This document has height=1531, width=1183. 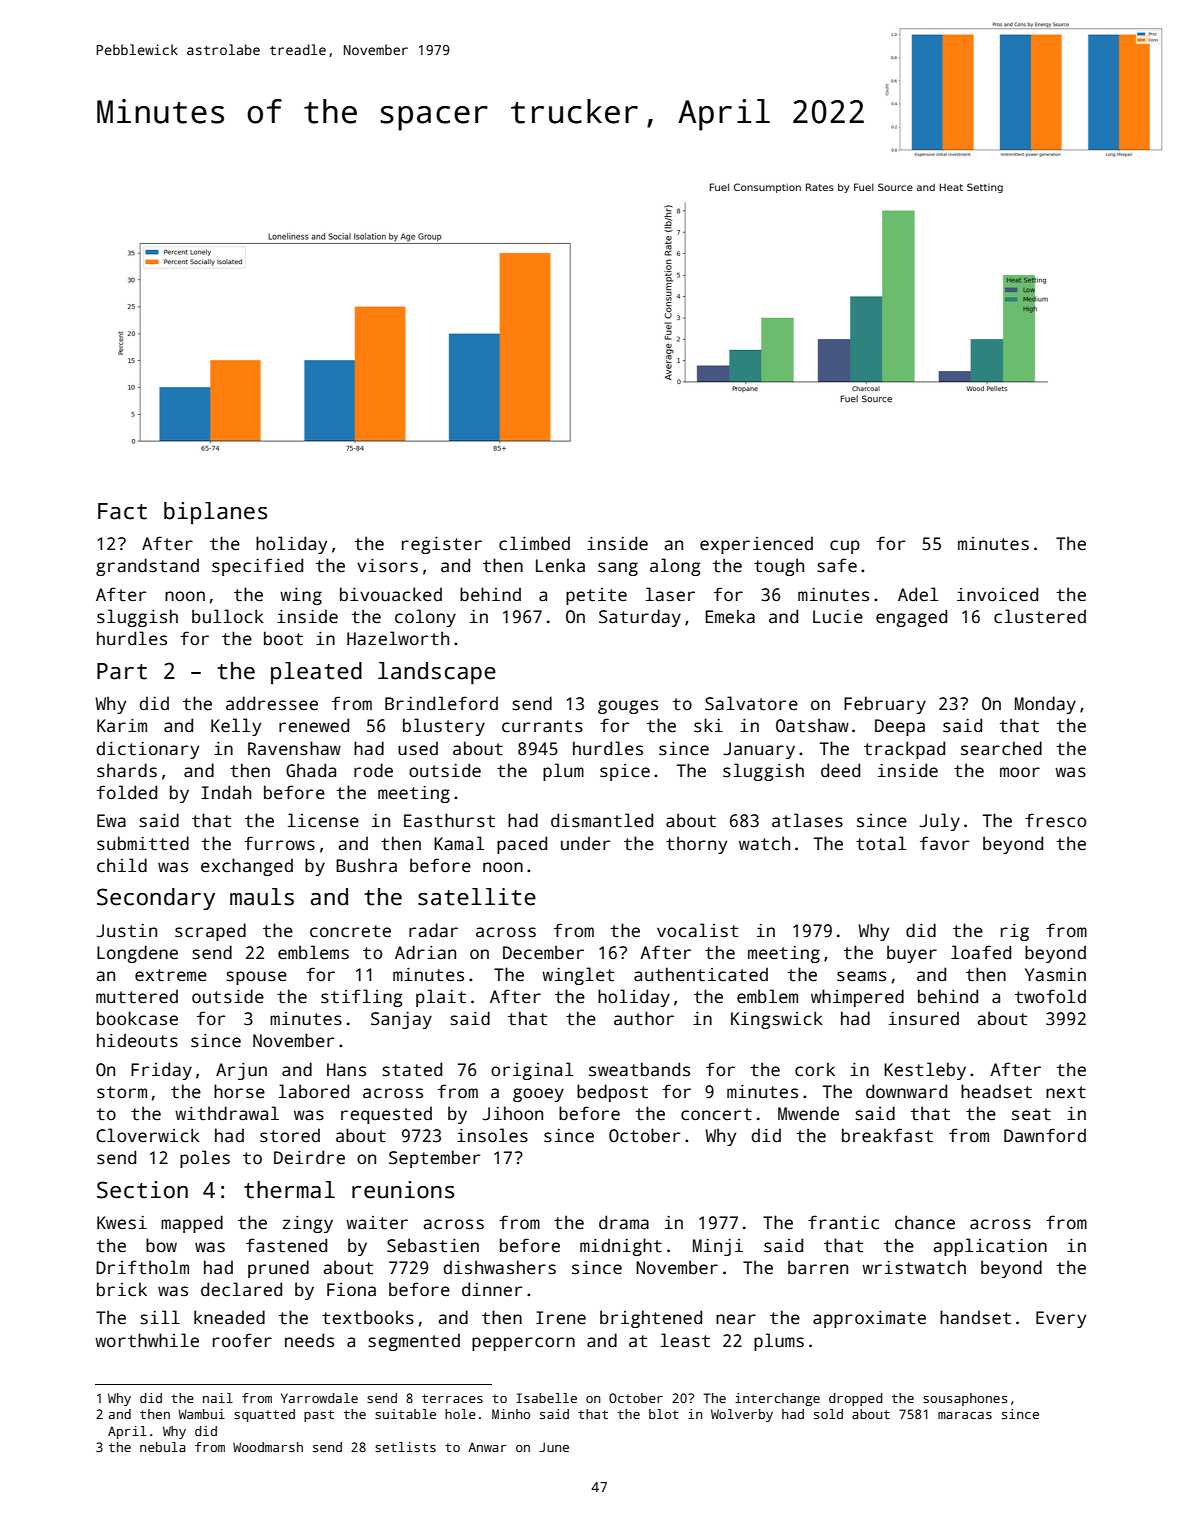 I want to click on Minho, so click(x=511, y=1414).
